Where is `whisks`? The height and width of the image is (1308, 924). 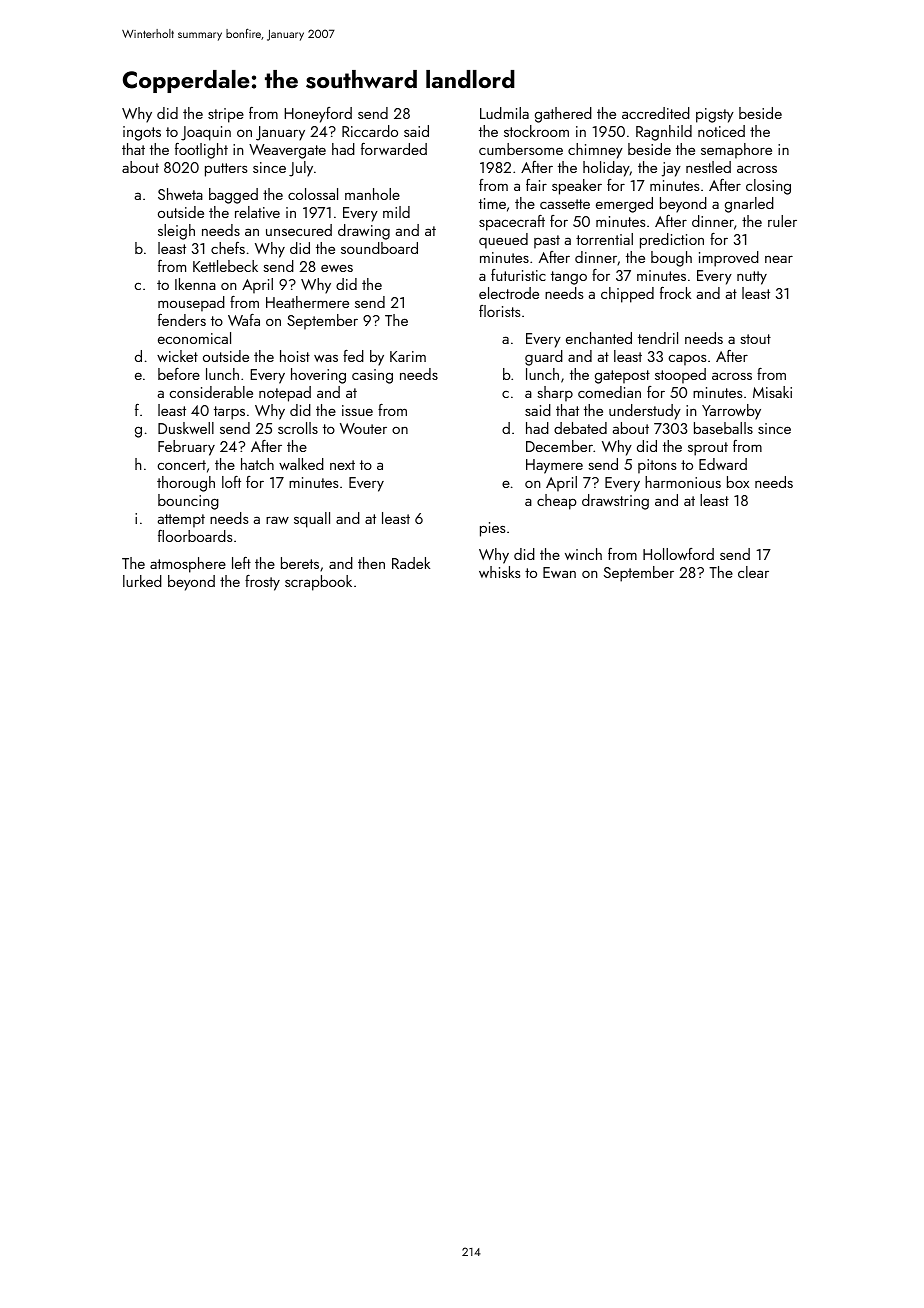
whisks is located at coordinates (499, 572).
